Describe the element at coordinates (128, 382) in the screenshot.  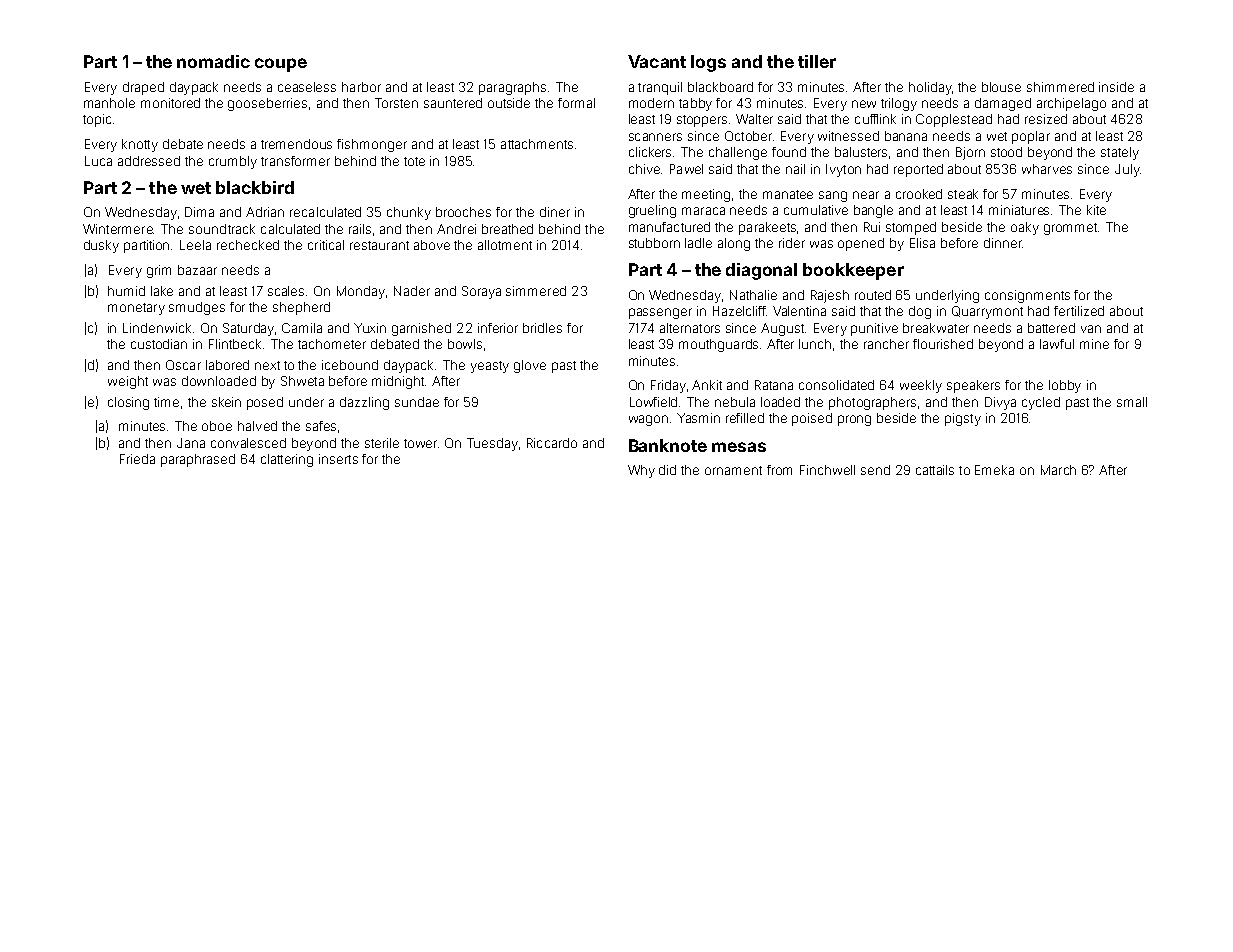
I see `weight` at that location.
